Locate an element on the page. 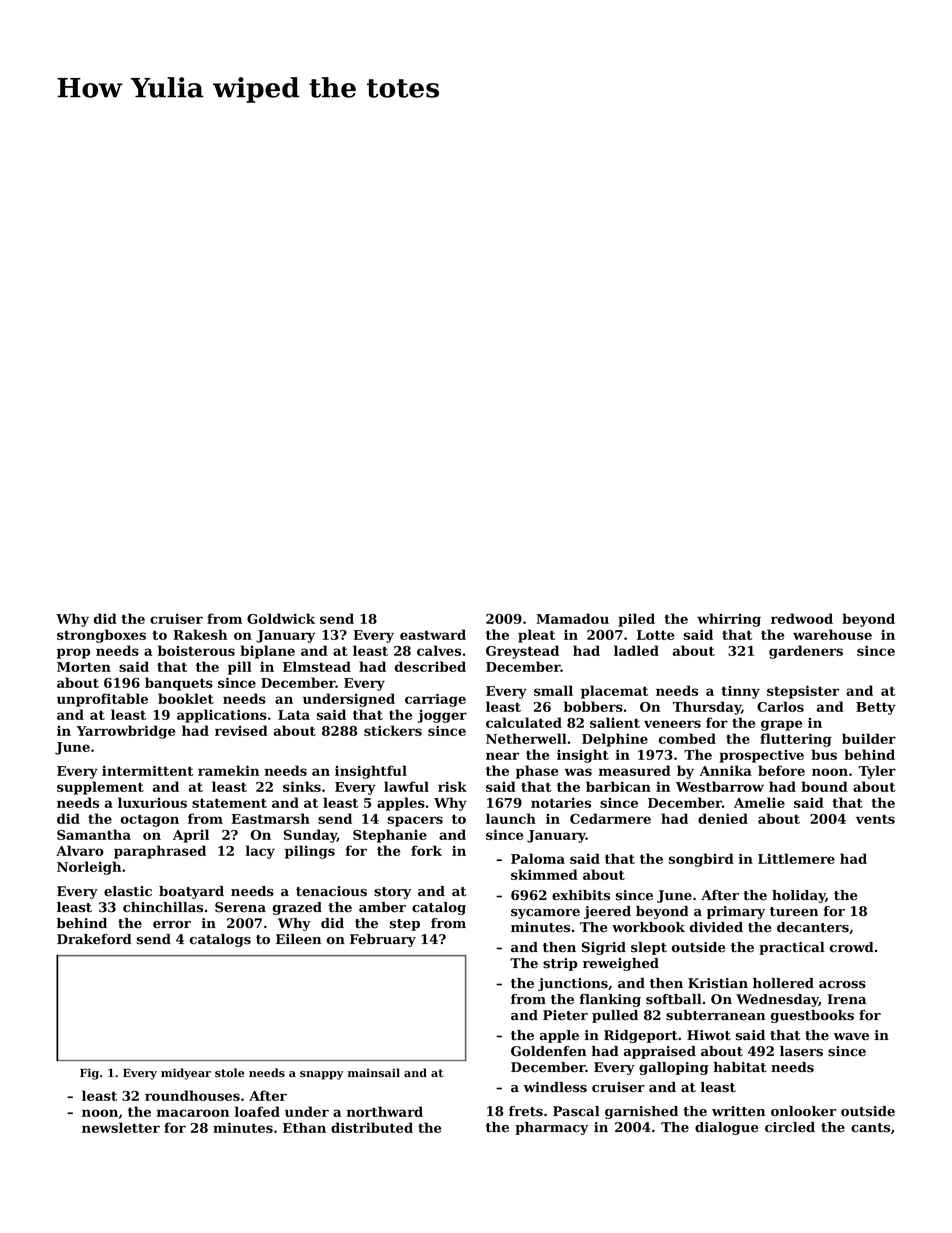  practical is located at coordinates (792, 948).
